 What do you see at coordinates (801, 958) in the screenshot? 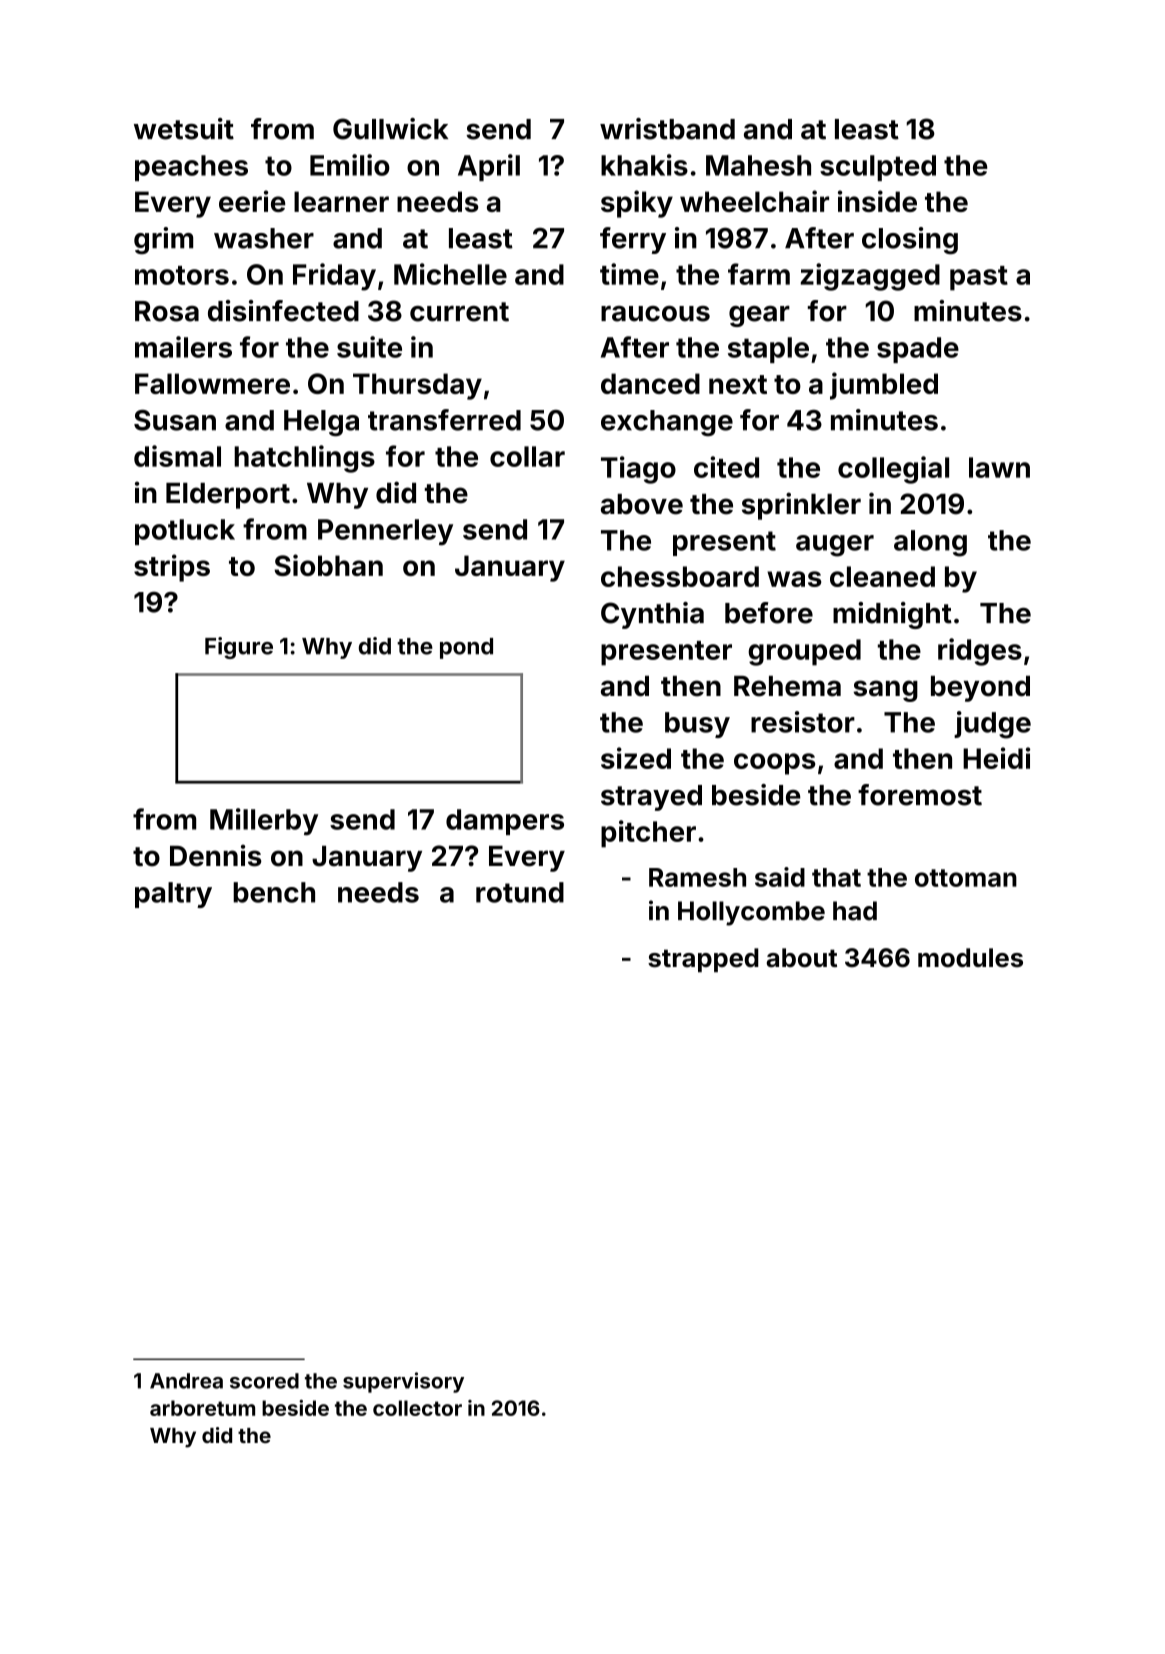
I see `about` at bounding box center [801, 958].
